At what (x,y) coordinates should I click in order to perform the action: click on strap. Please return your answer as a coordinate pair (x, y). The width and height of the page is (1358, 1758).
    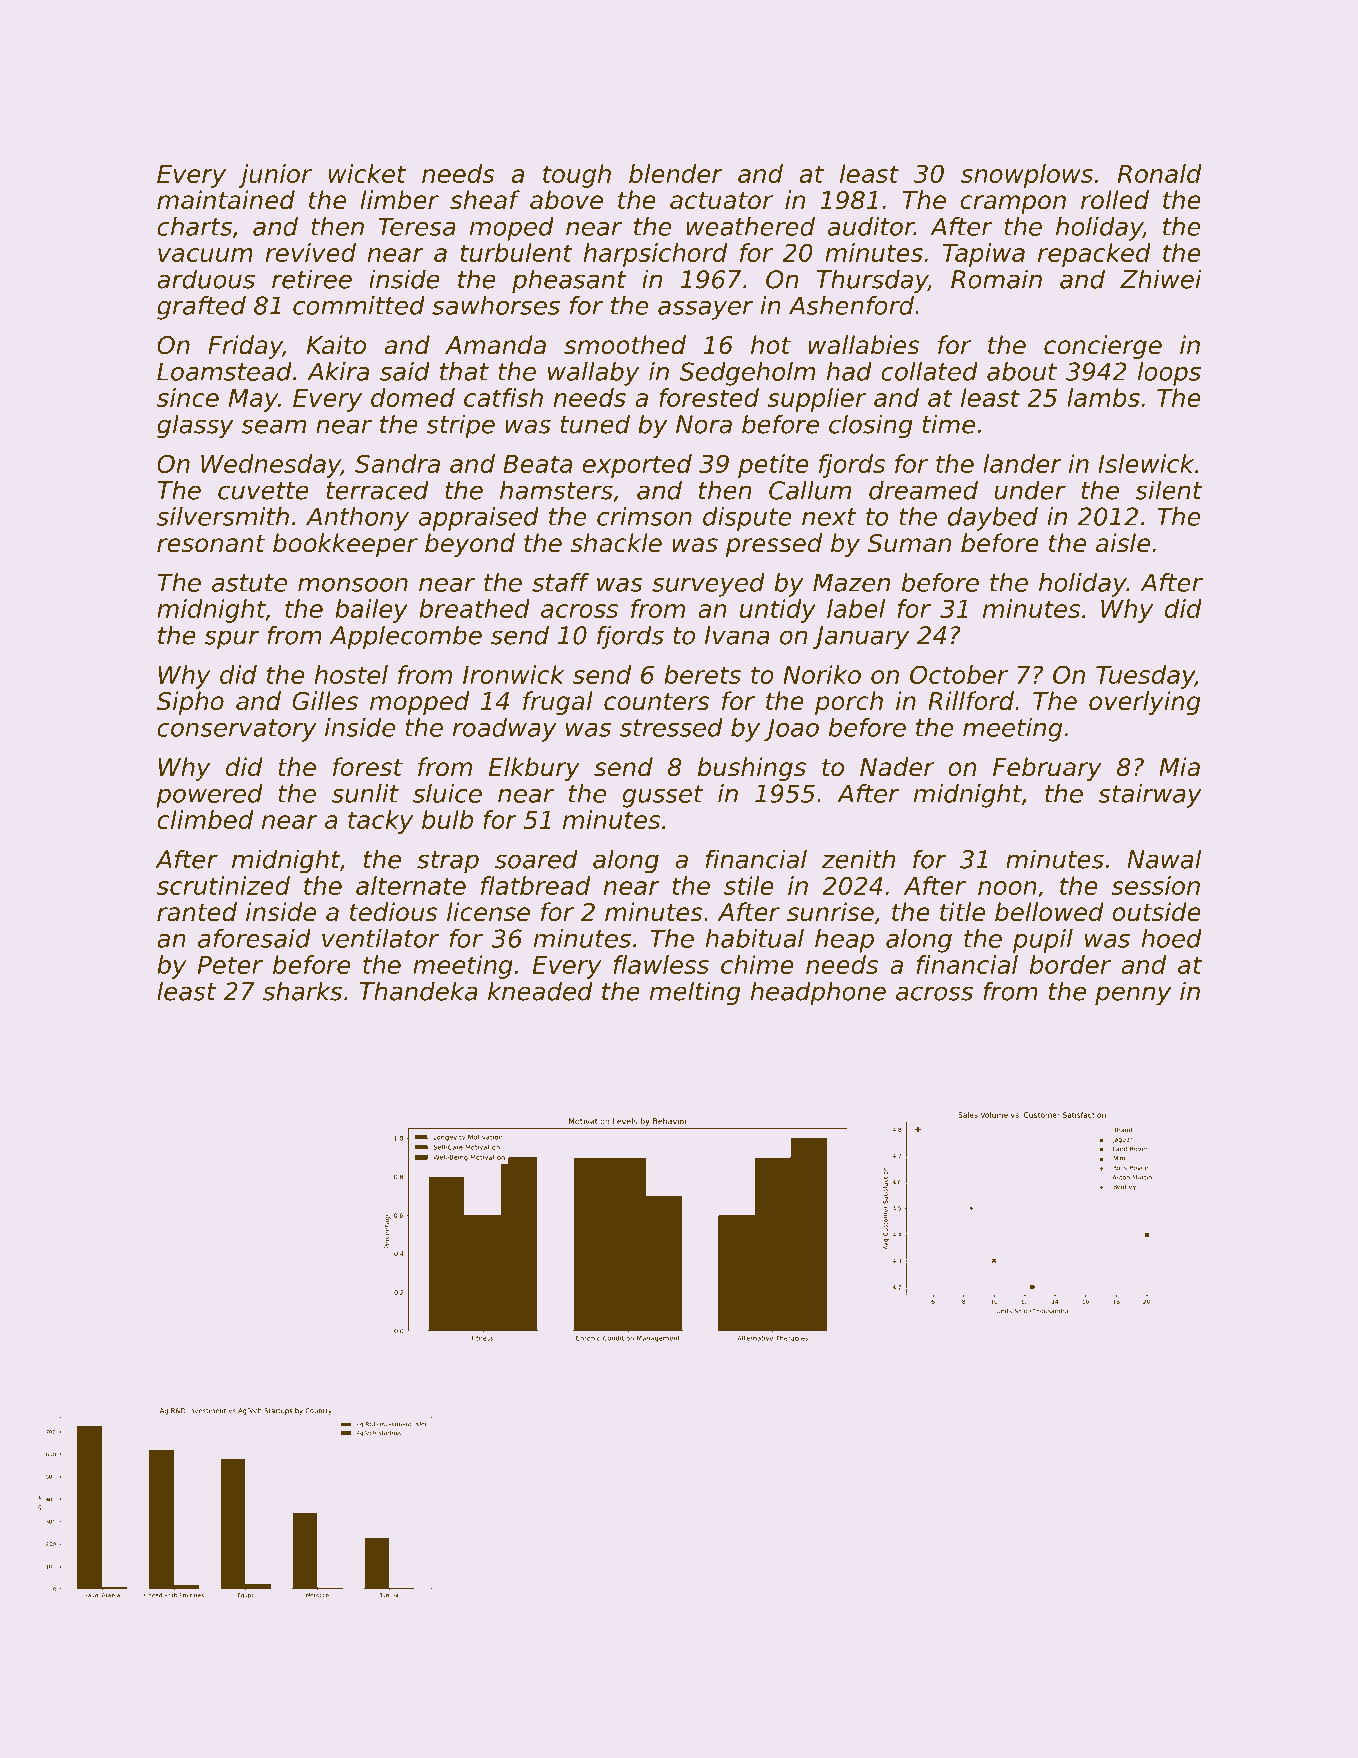
    Looking at the image, I should click on (448, 862).
